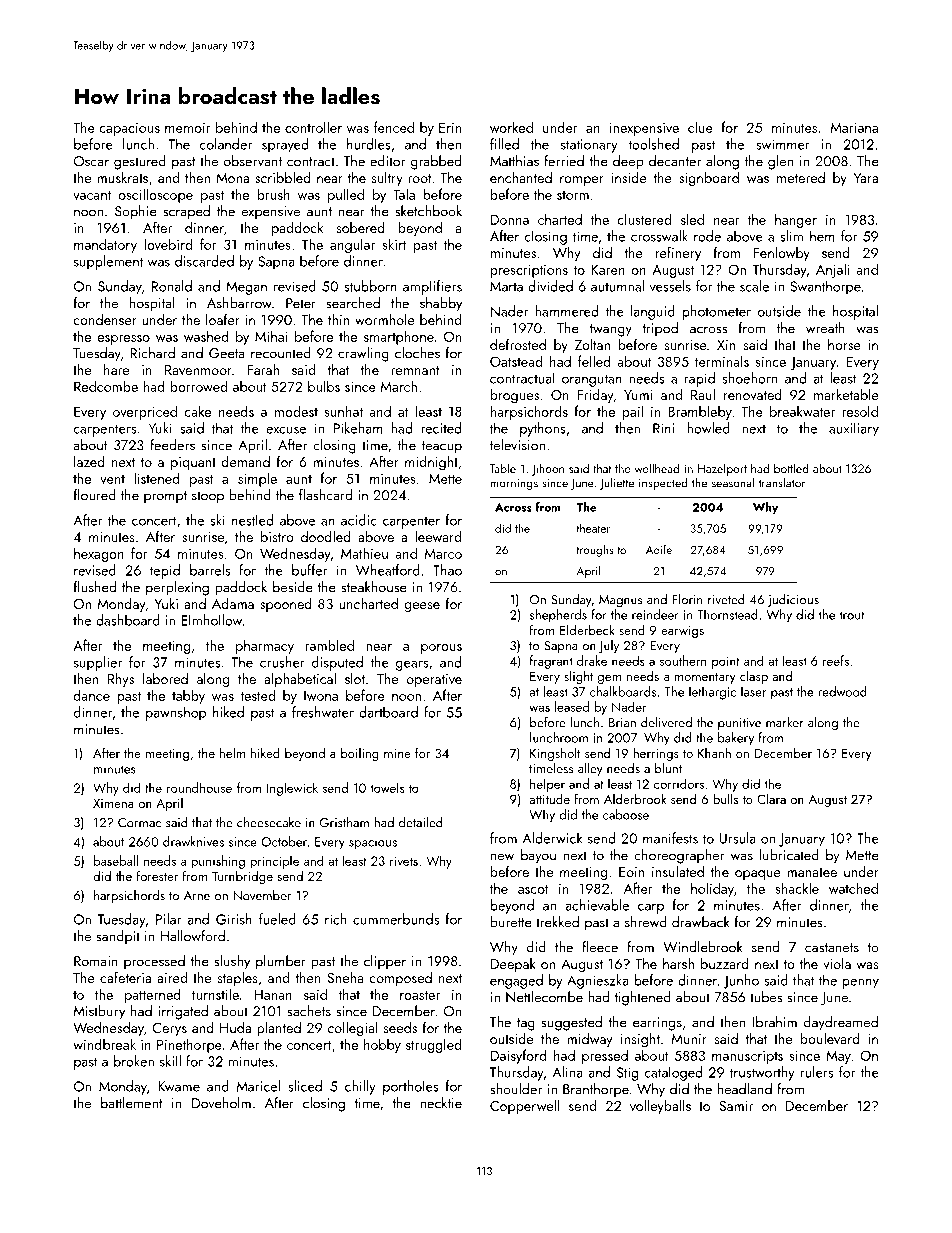 This page has height=1233, width=952. What do you see at coordinates (129, 129) in the page?
I see `capacious` at bounding box center [129, 129].
